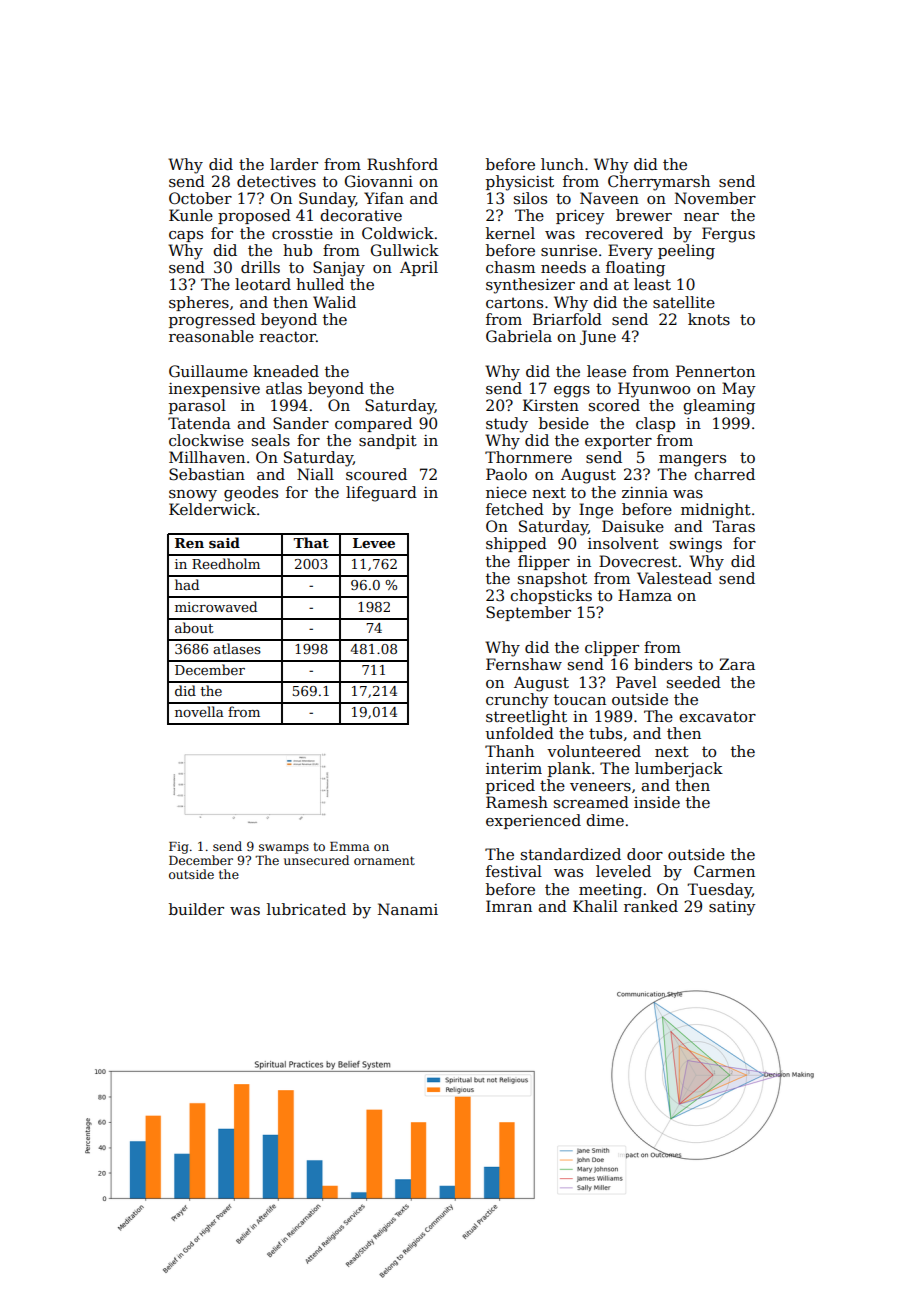 The width and height of the screenshot is (924, 1311). I want to click on festival, so click(514, 871).
